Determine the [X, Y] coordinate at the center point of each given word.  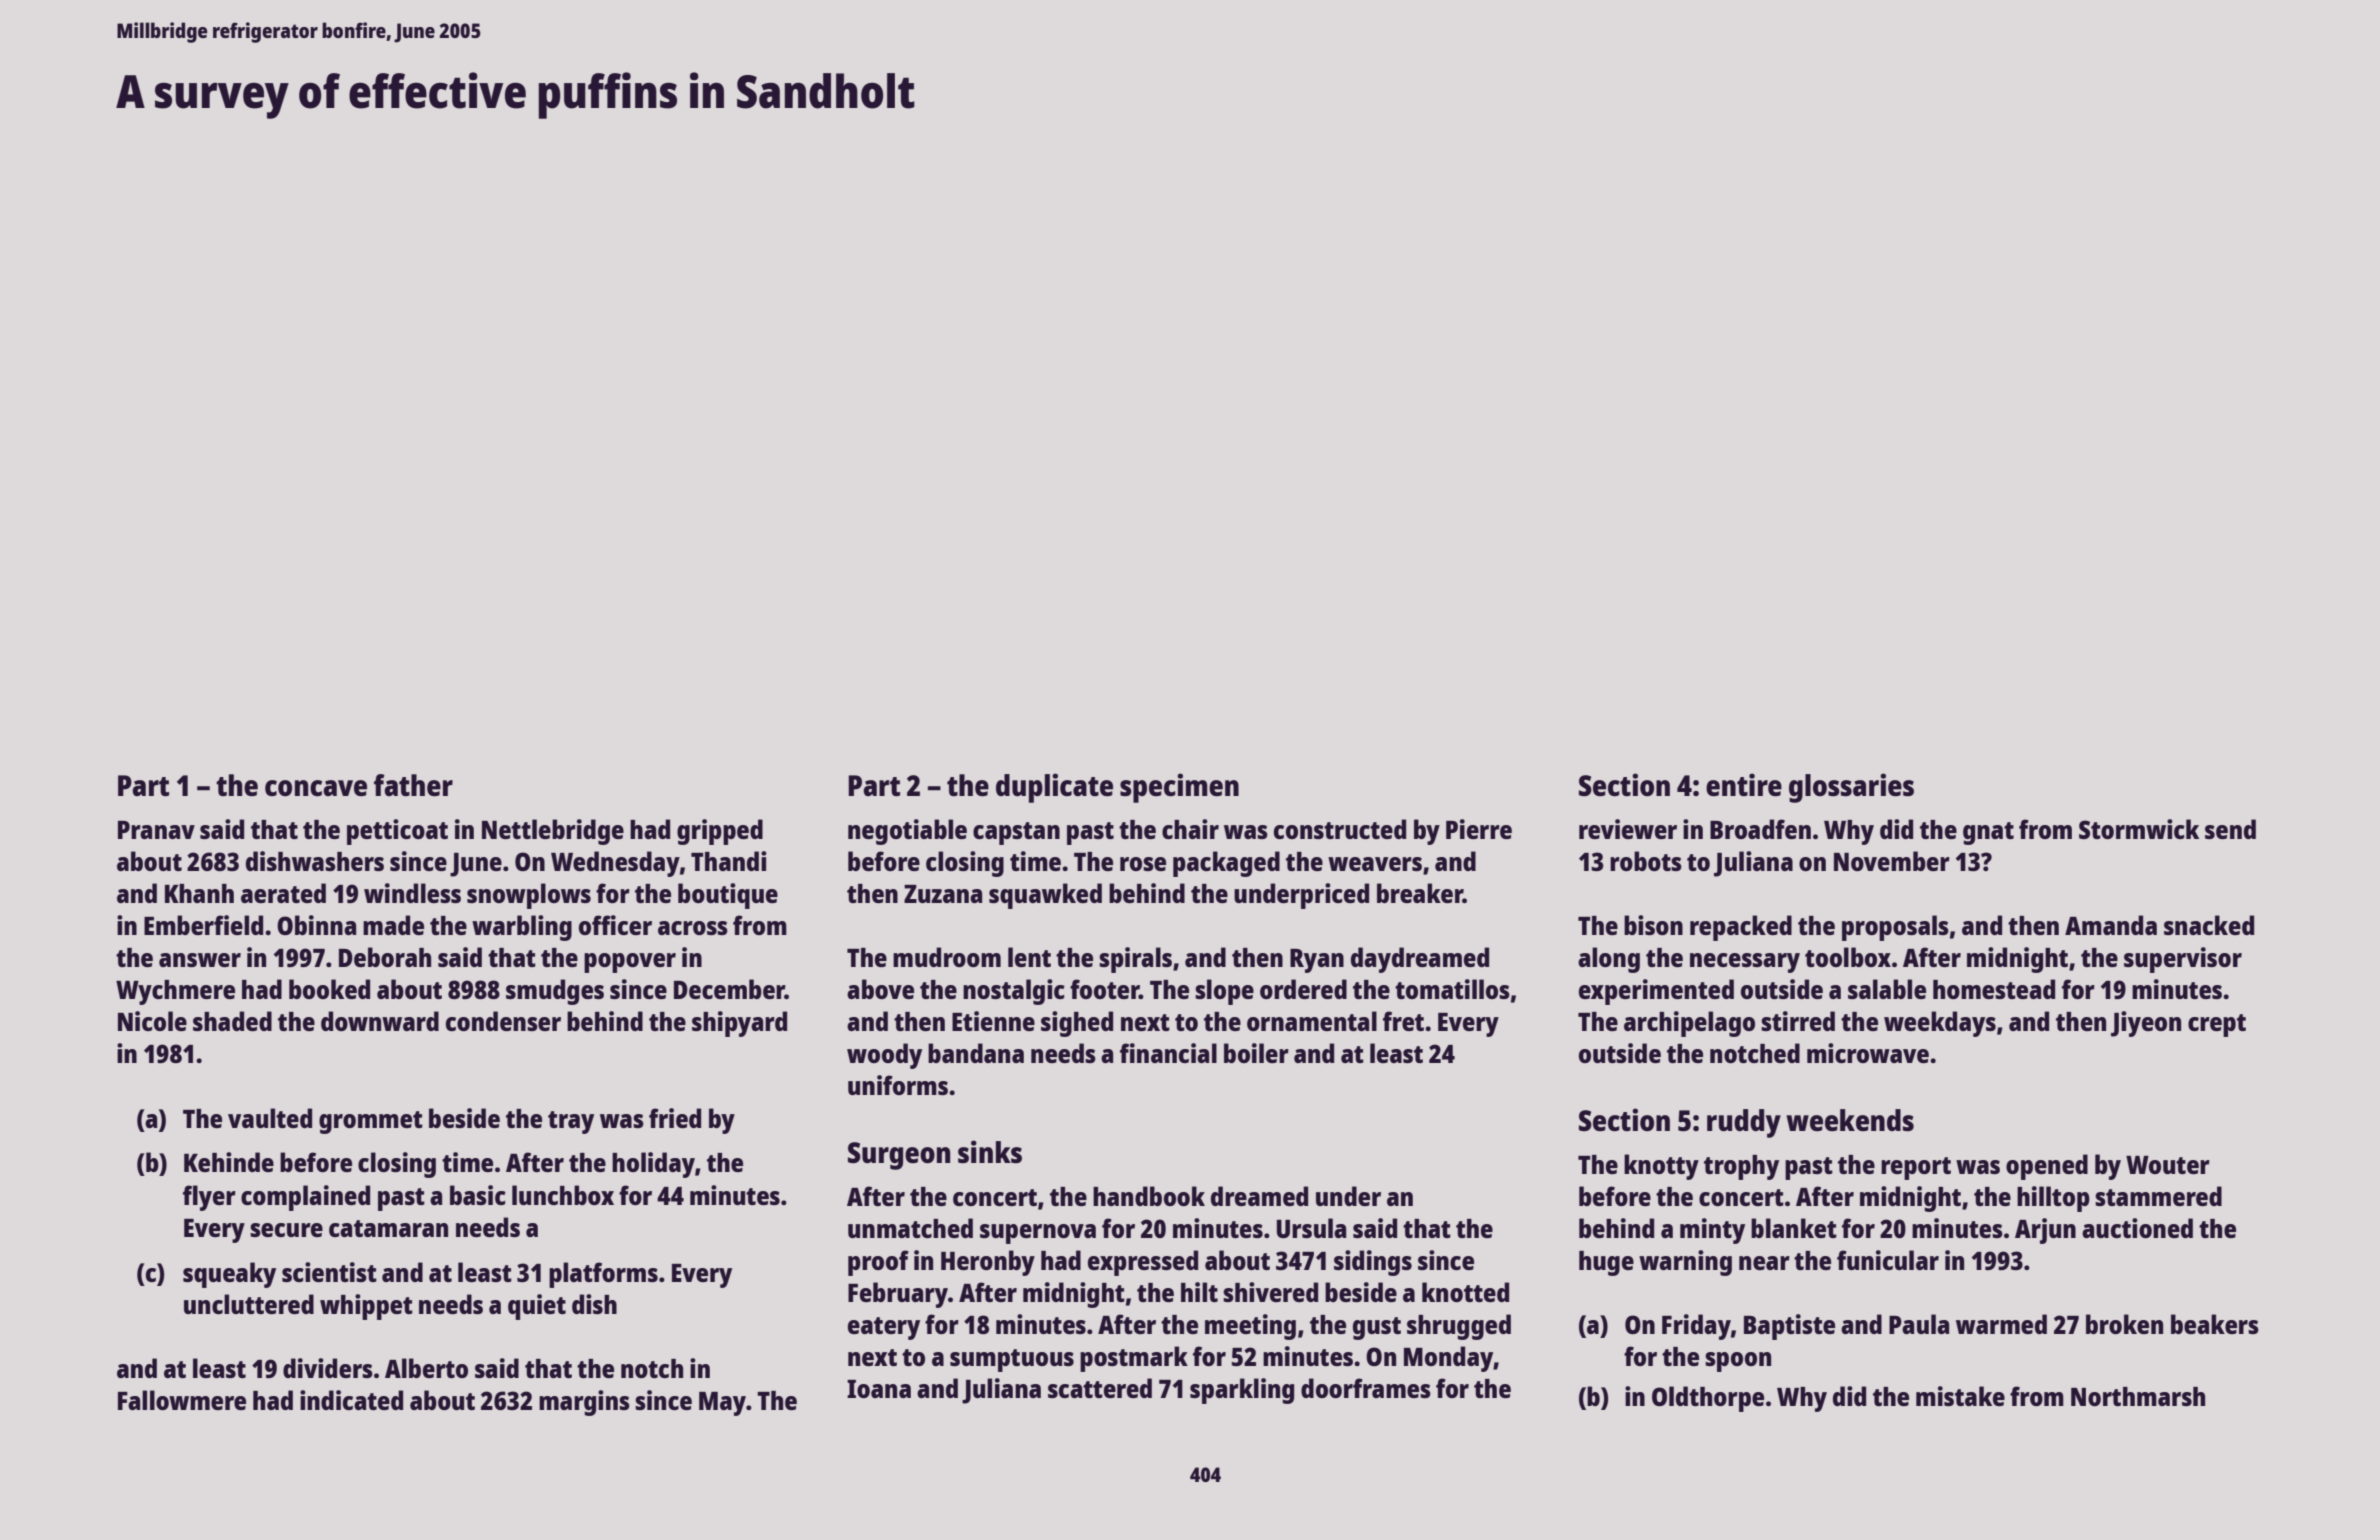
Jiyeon [2146, 1024]
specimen [1179, 788]
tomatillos [1452, 989]
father [413, 785]
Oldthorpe [1708, 1399]
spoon [1738, 1362]
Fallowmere [182, 1400]
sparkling [1242, 1391]
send [2230, 829]
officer [615, 925]
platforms [603, 1275]
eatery [884, 1328]
